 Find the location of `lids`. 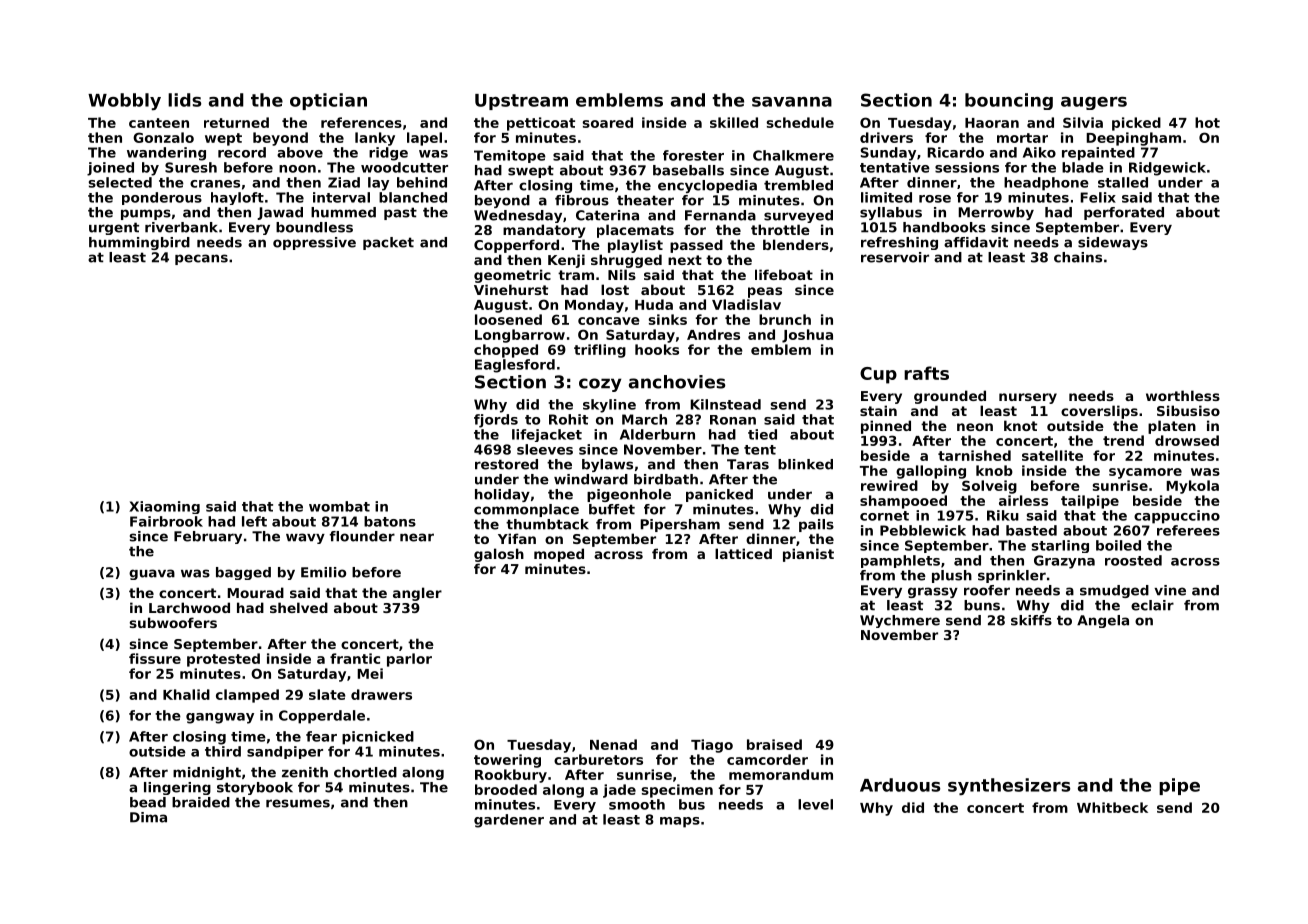

lids is located at coordinates (184, 100).
